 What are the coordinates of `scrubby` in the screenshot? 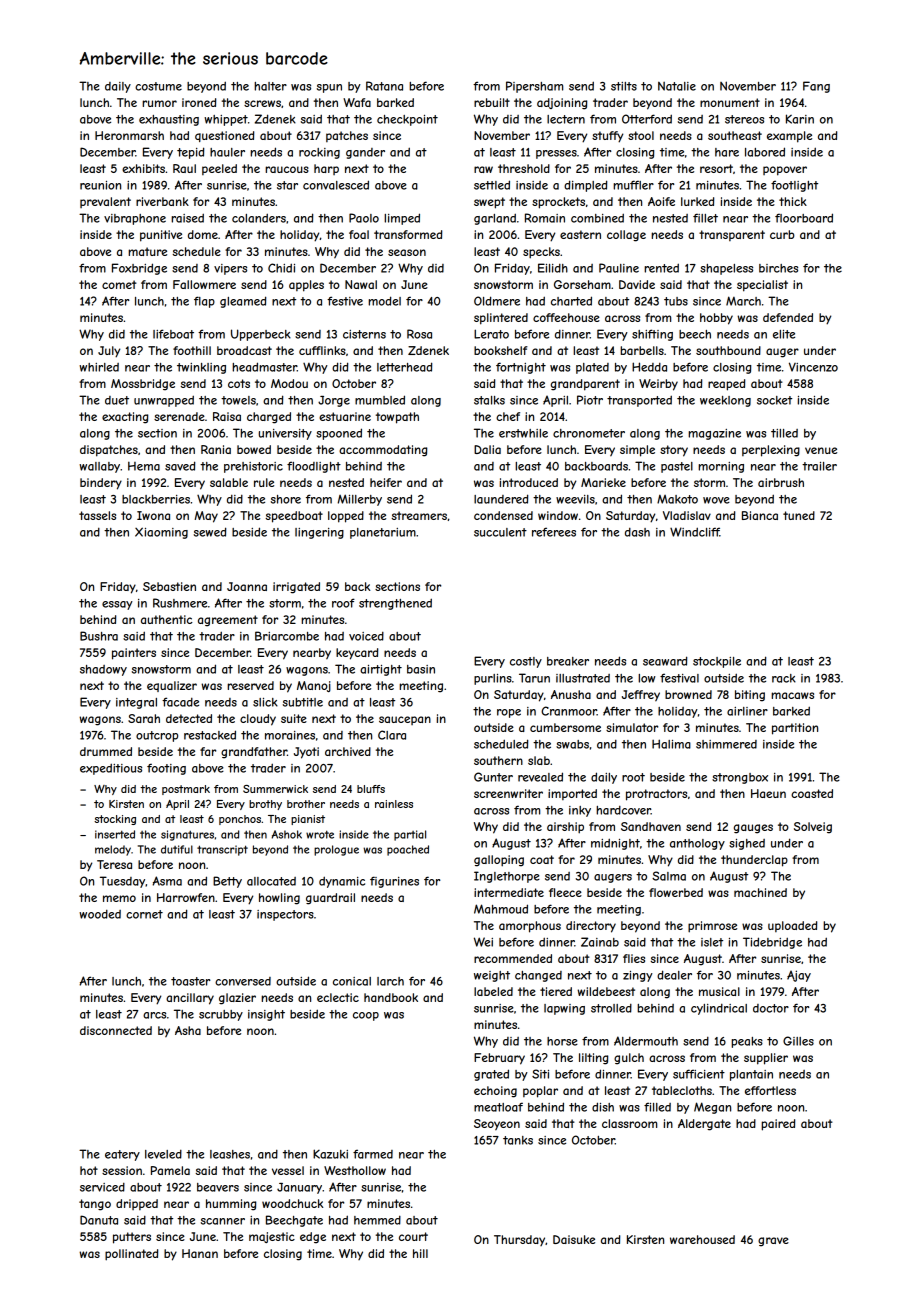 It's located at (221, 1015).
